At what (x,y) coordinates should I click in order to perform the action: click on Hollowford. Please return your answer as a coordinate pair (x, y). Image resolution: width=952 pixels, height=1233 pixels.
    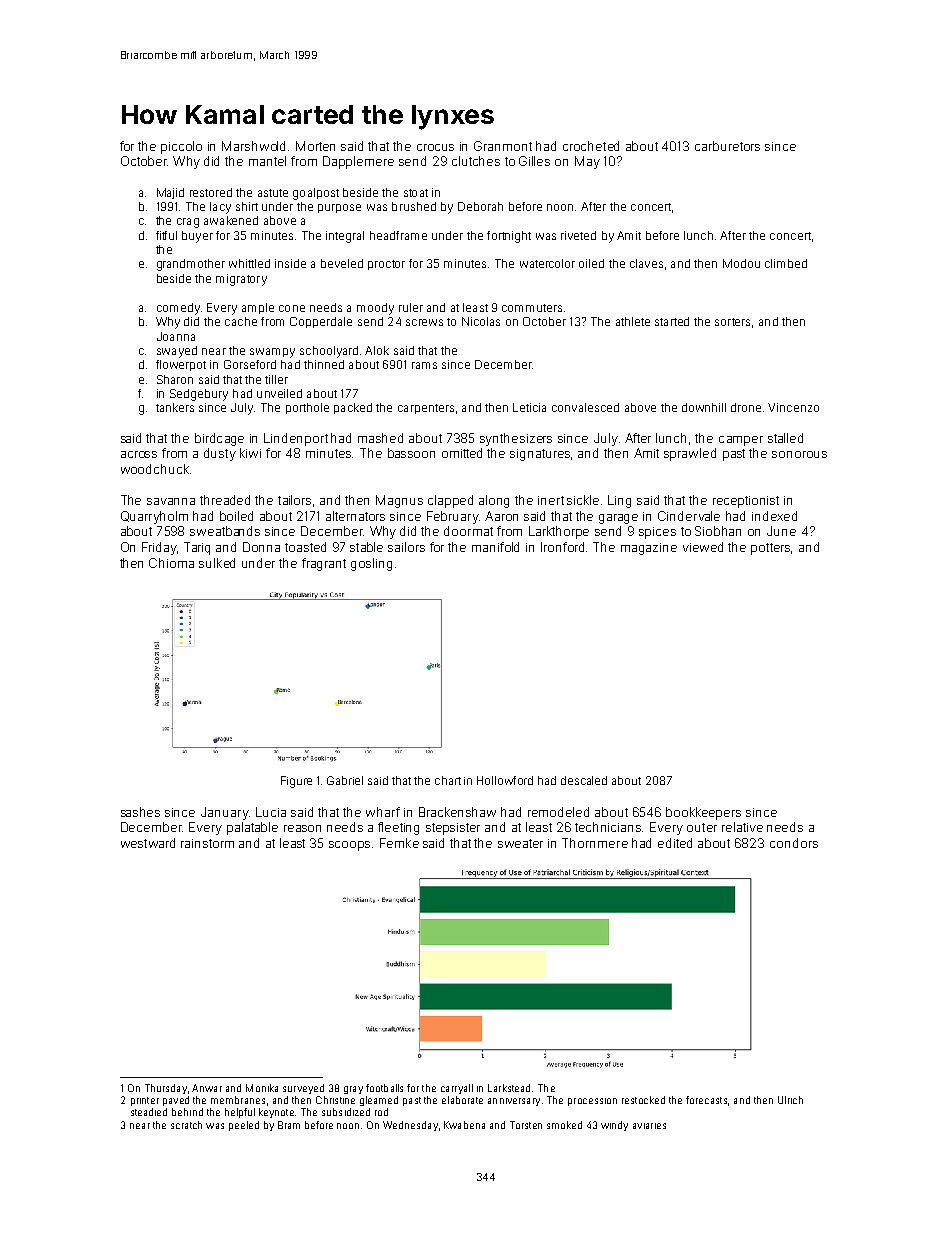
    Looking at the image, I should click on (505, 780).
